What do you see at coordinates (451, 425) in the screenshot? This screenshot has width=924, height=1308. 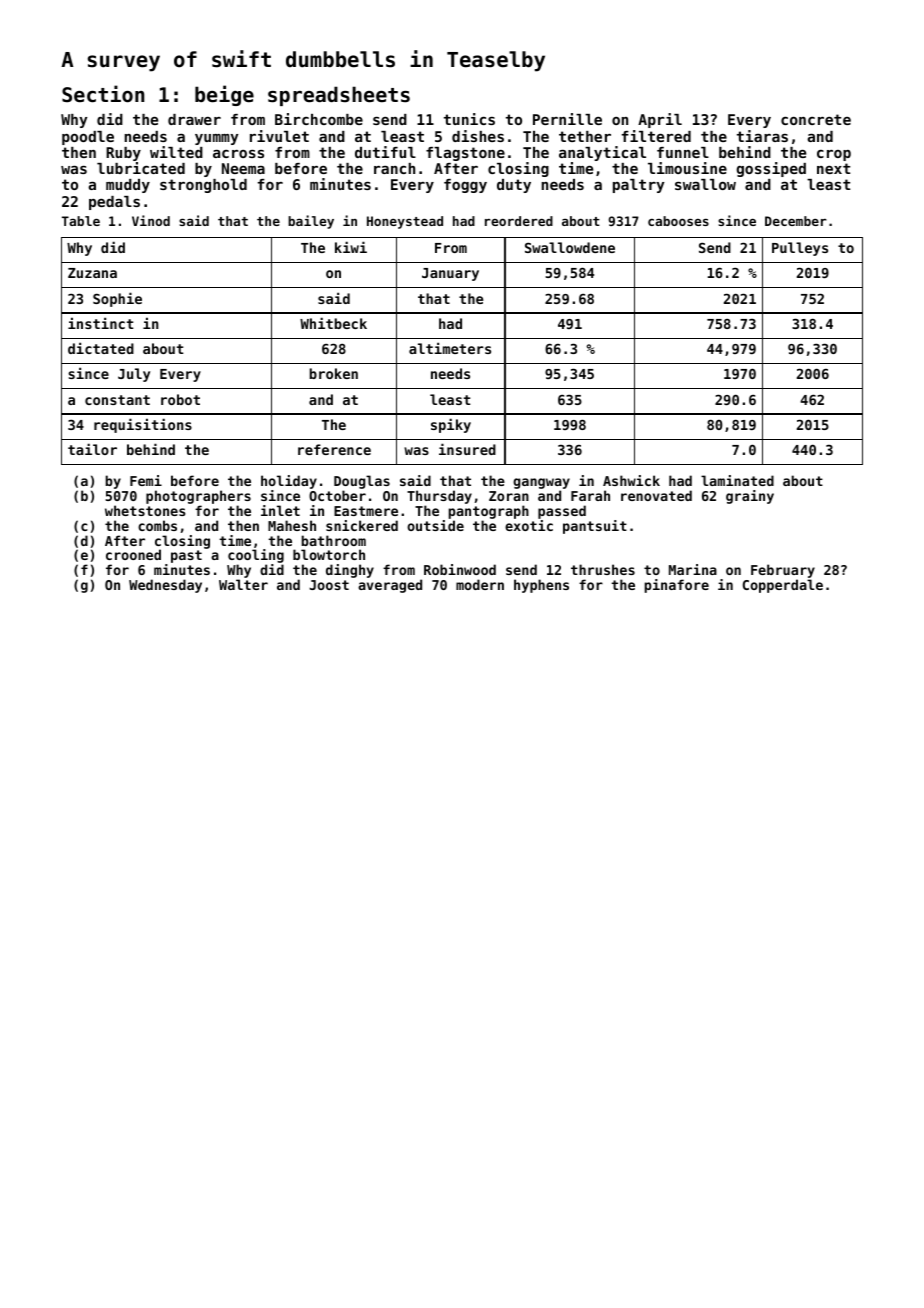 I see `spiky` at bounding box center [451, 425].
